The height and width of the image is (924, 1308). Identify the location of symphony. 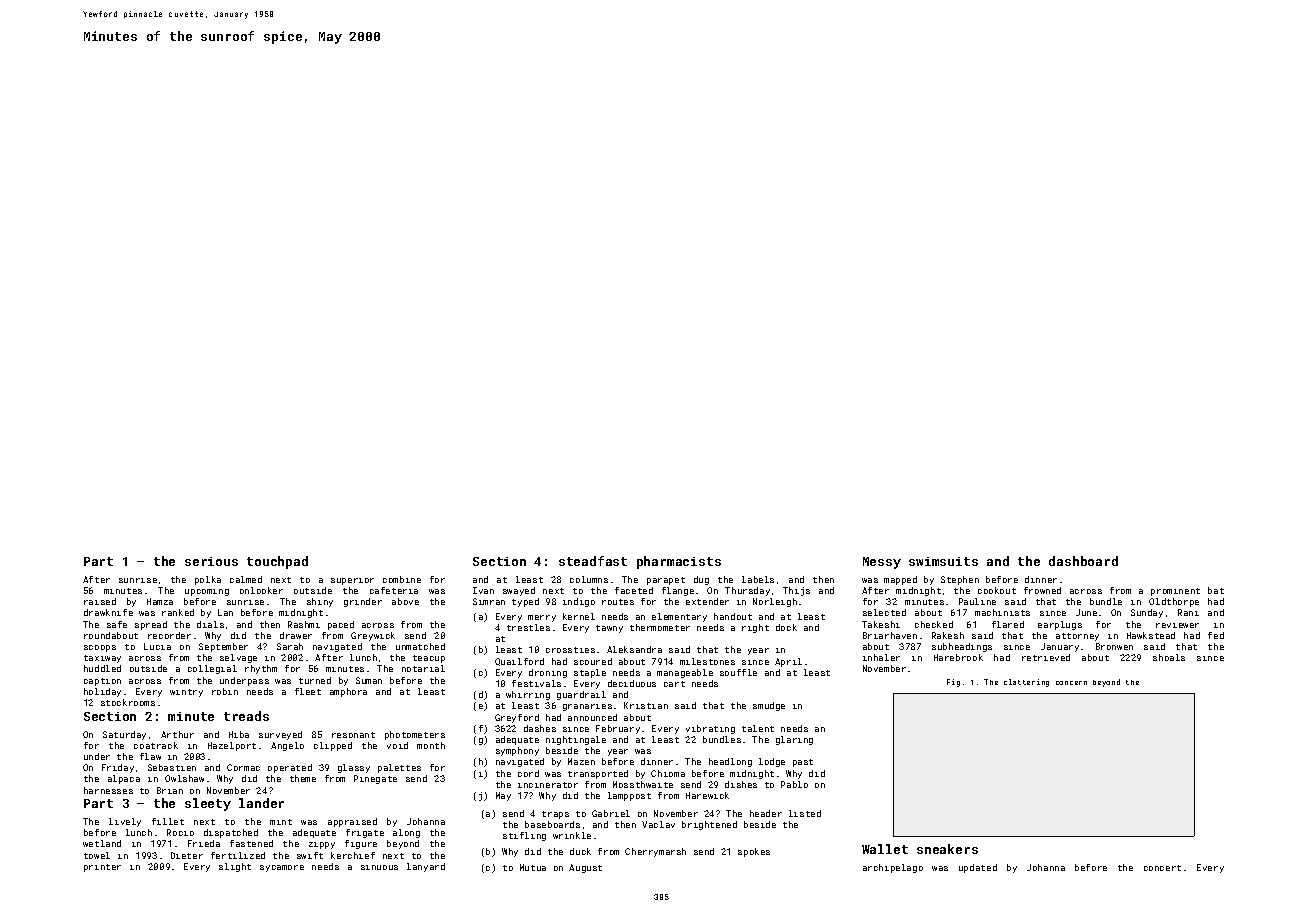
(517, 751).
